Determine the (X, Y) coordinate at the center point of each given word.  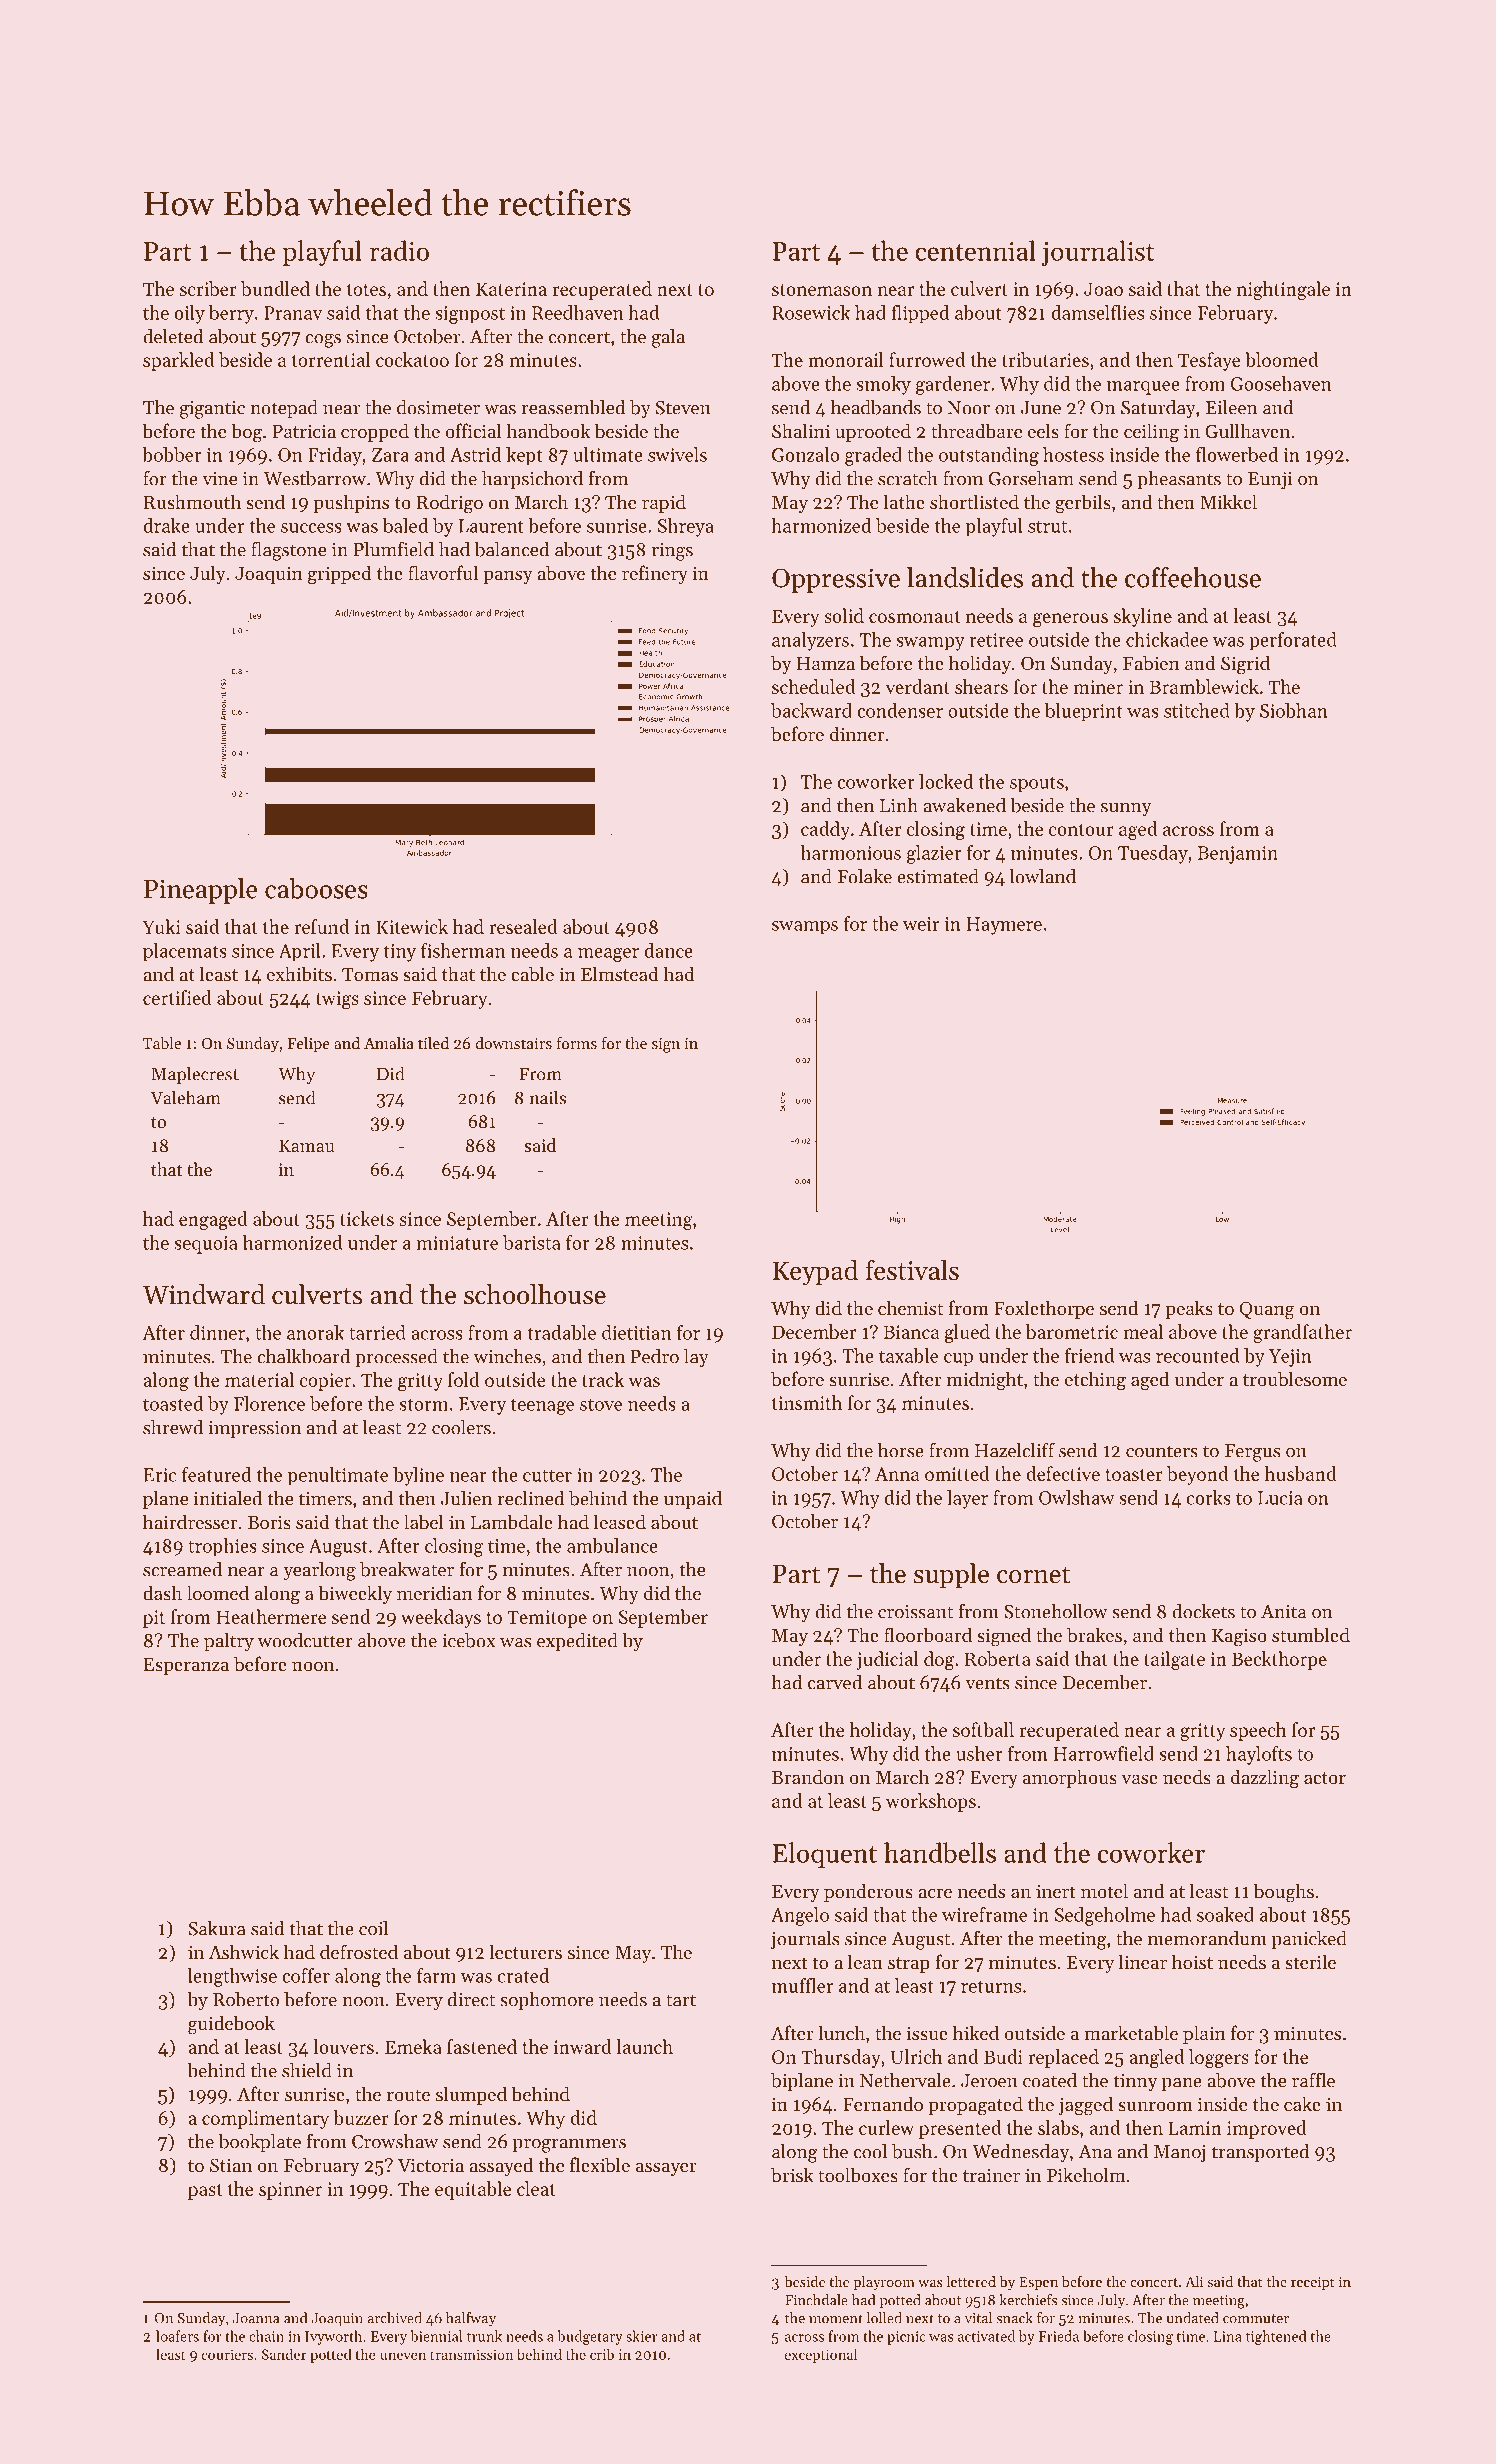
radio (399, 250)
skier (641, 2336)
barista (532, 1242)
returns (991, 1987)
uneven (403, 2356)
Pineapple (201, 891)
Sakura (217, 1928)
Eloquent (824, 1855)
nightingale (1283, 290)
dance (668, 950)
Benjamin (1238, 855)
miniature (457, 1243)
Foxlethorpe (1044, 1309)
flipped (920, 314)
